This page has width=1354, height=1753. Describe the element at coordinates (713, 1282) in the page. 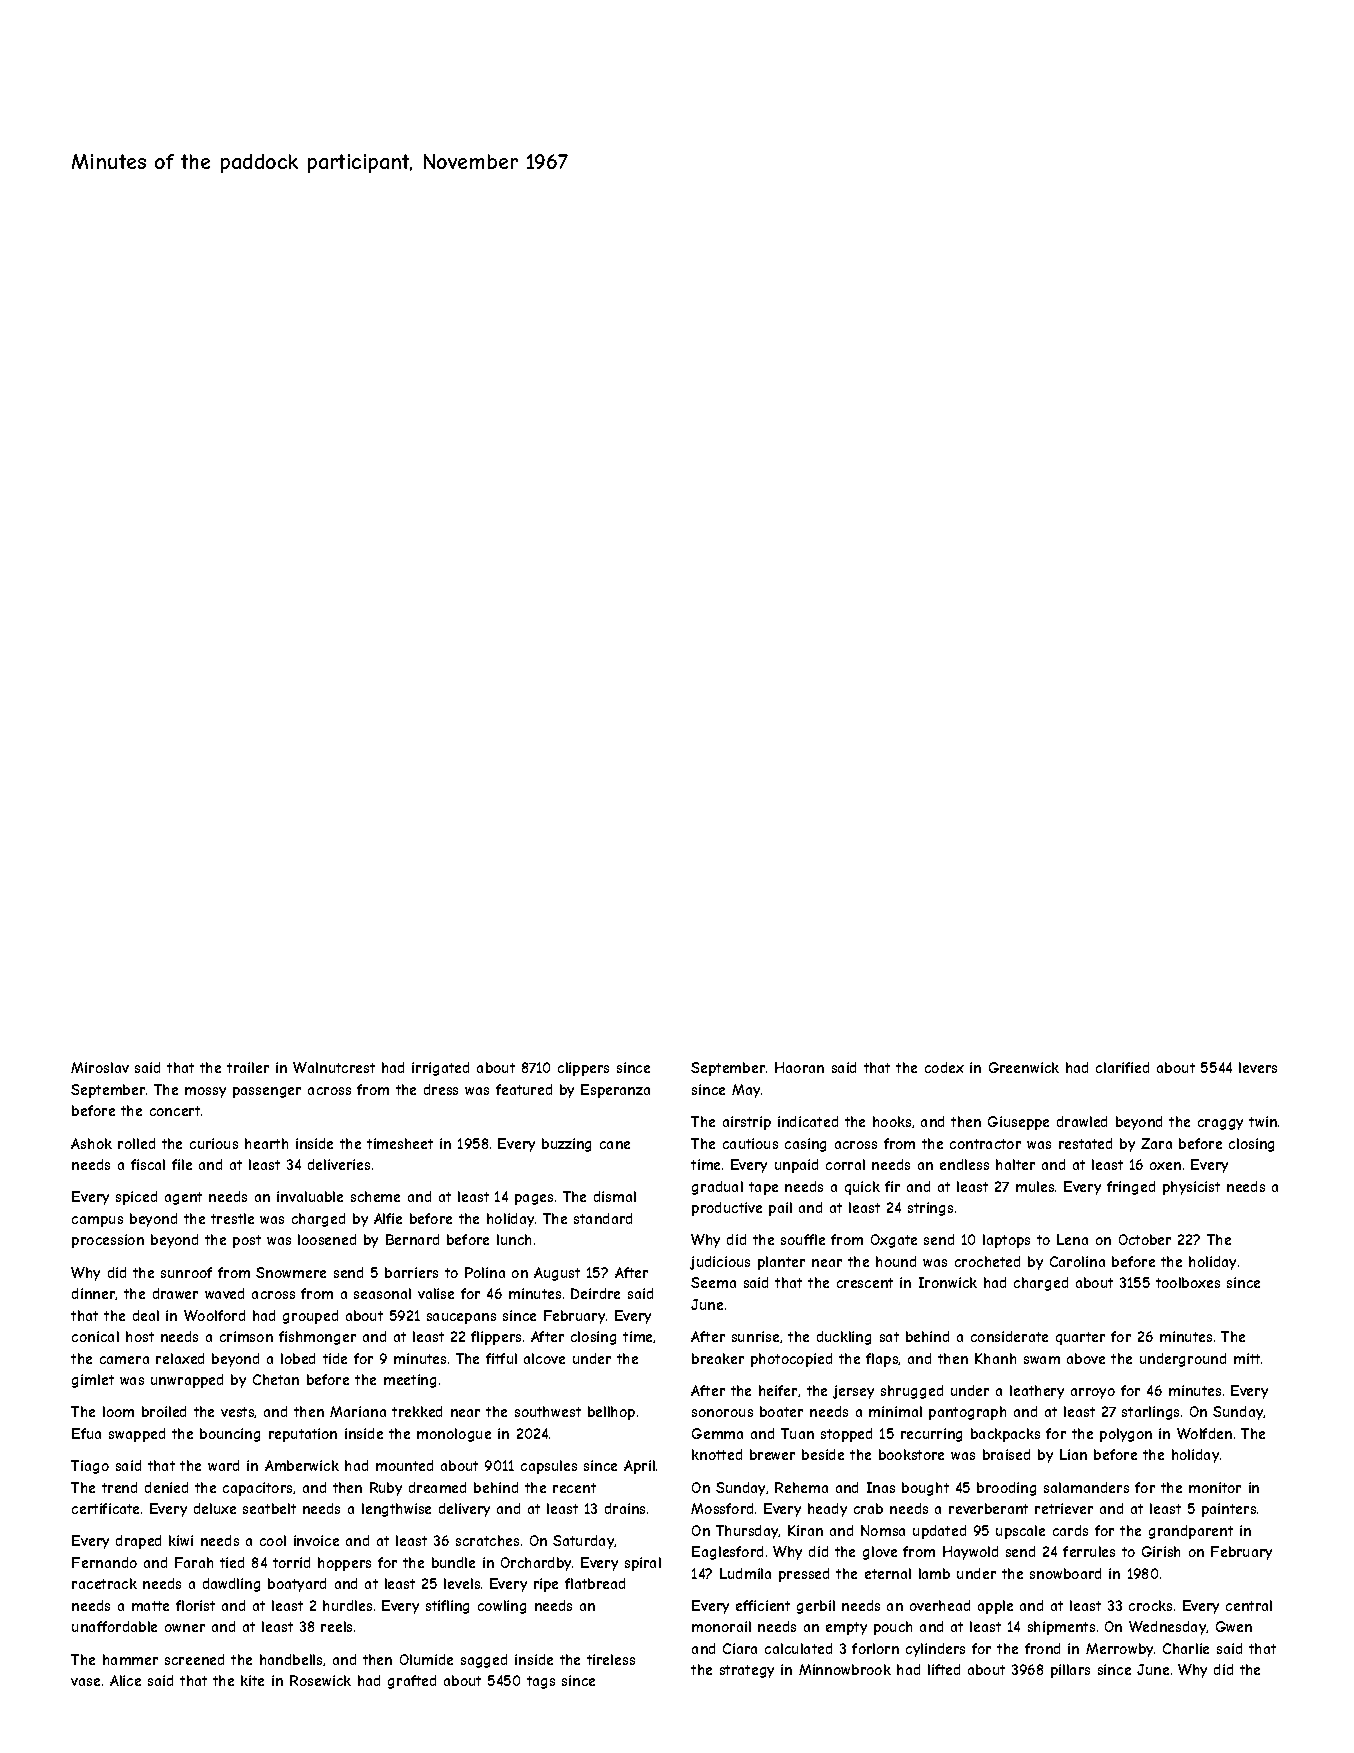

I see `Seema` at that location.
